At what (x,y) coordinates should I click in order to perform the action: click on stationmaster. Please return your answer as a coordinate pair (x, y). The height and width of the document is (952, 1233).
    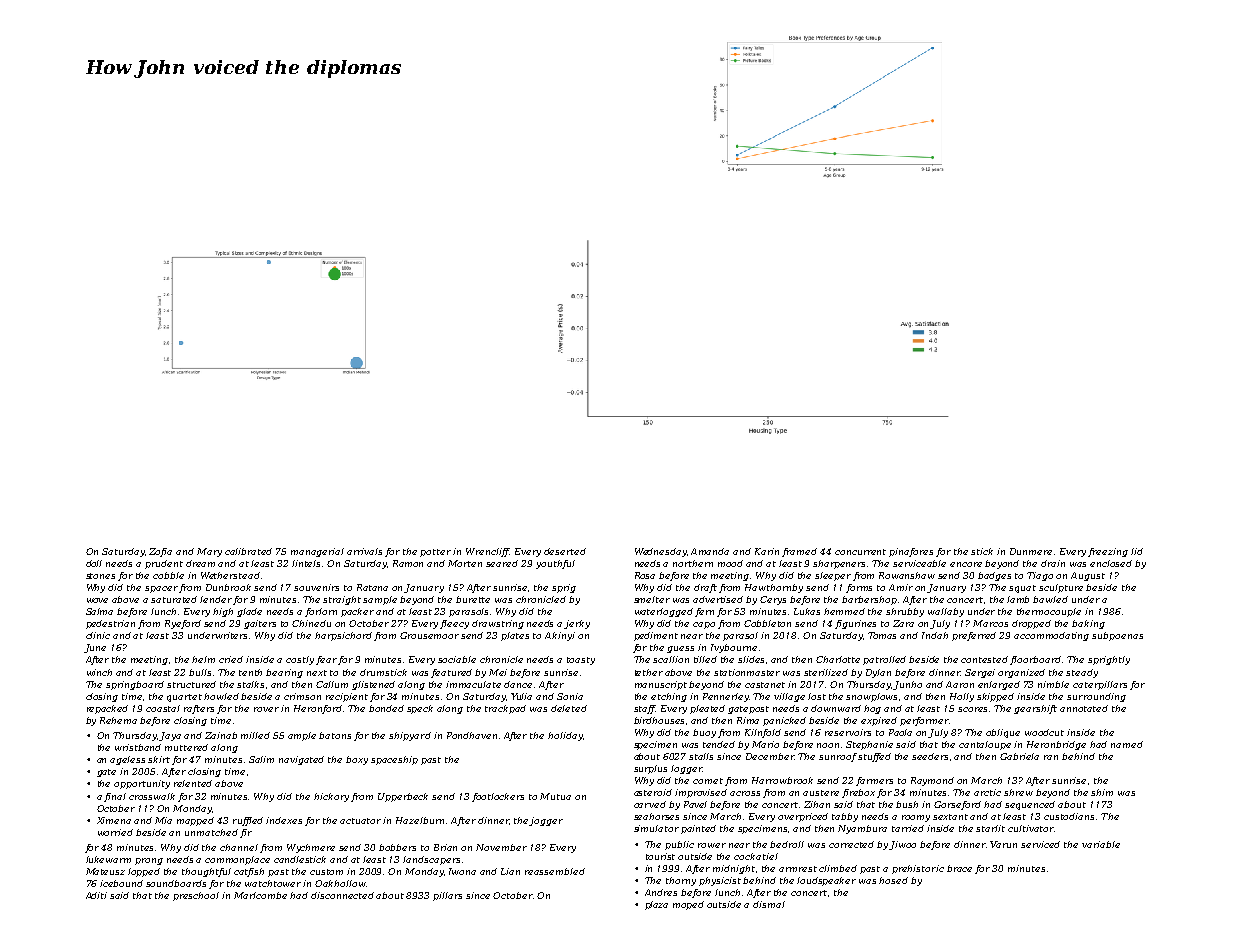
    Looking at the image, I should click on (747, 672).
